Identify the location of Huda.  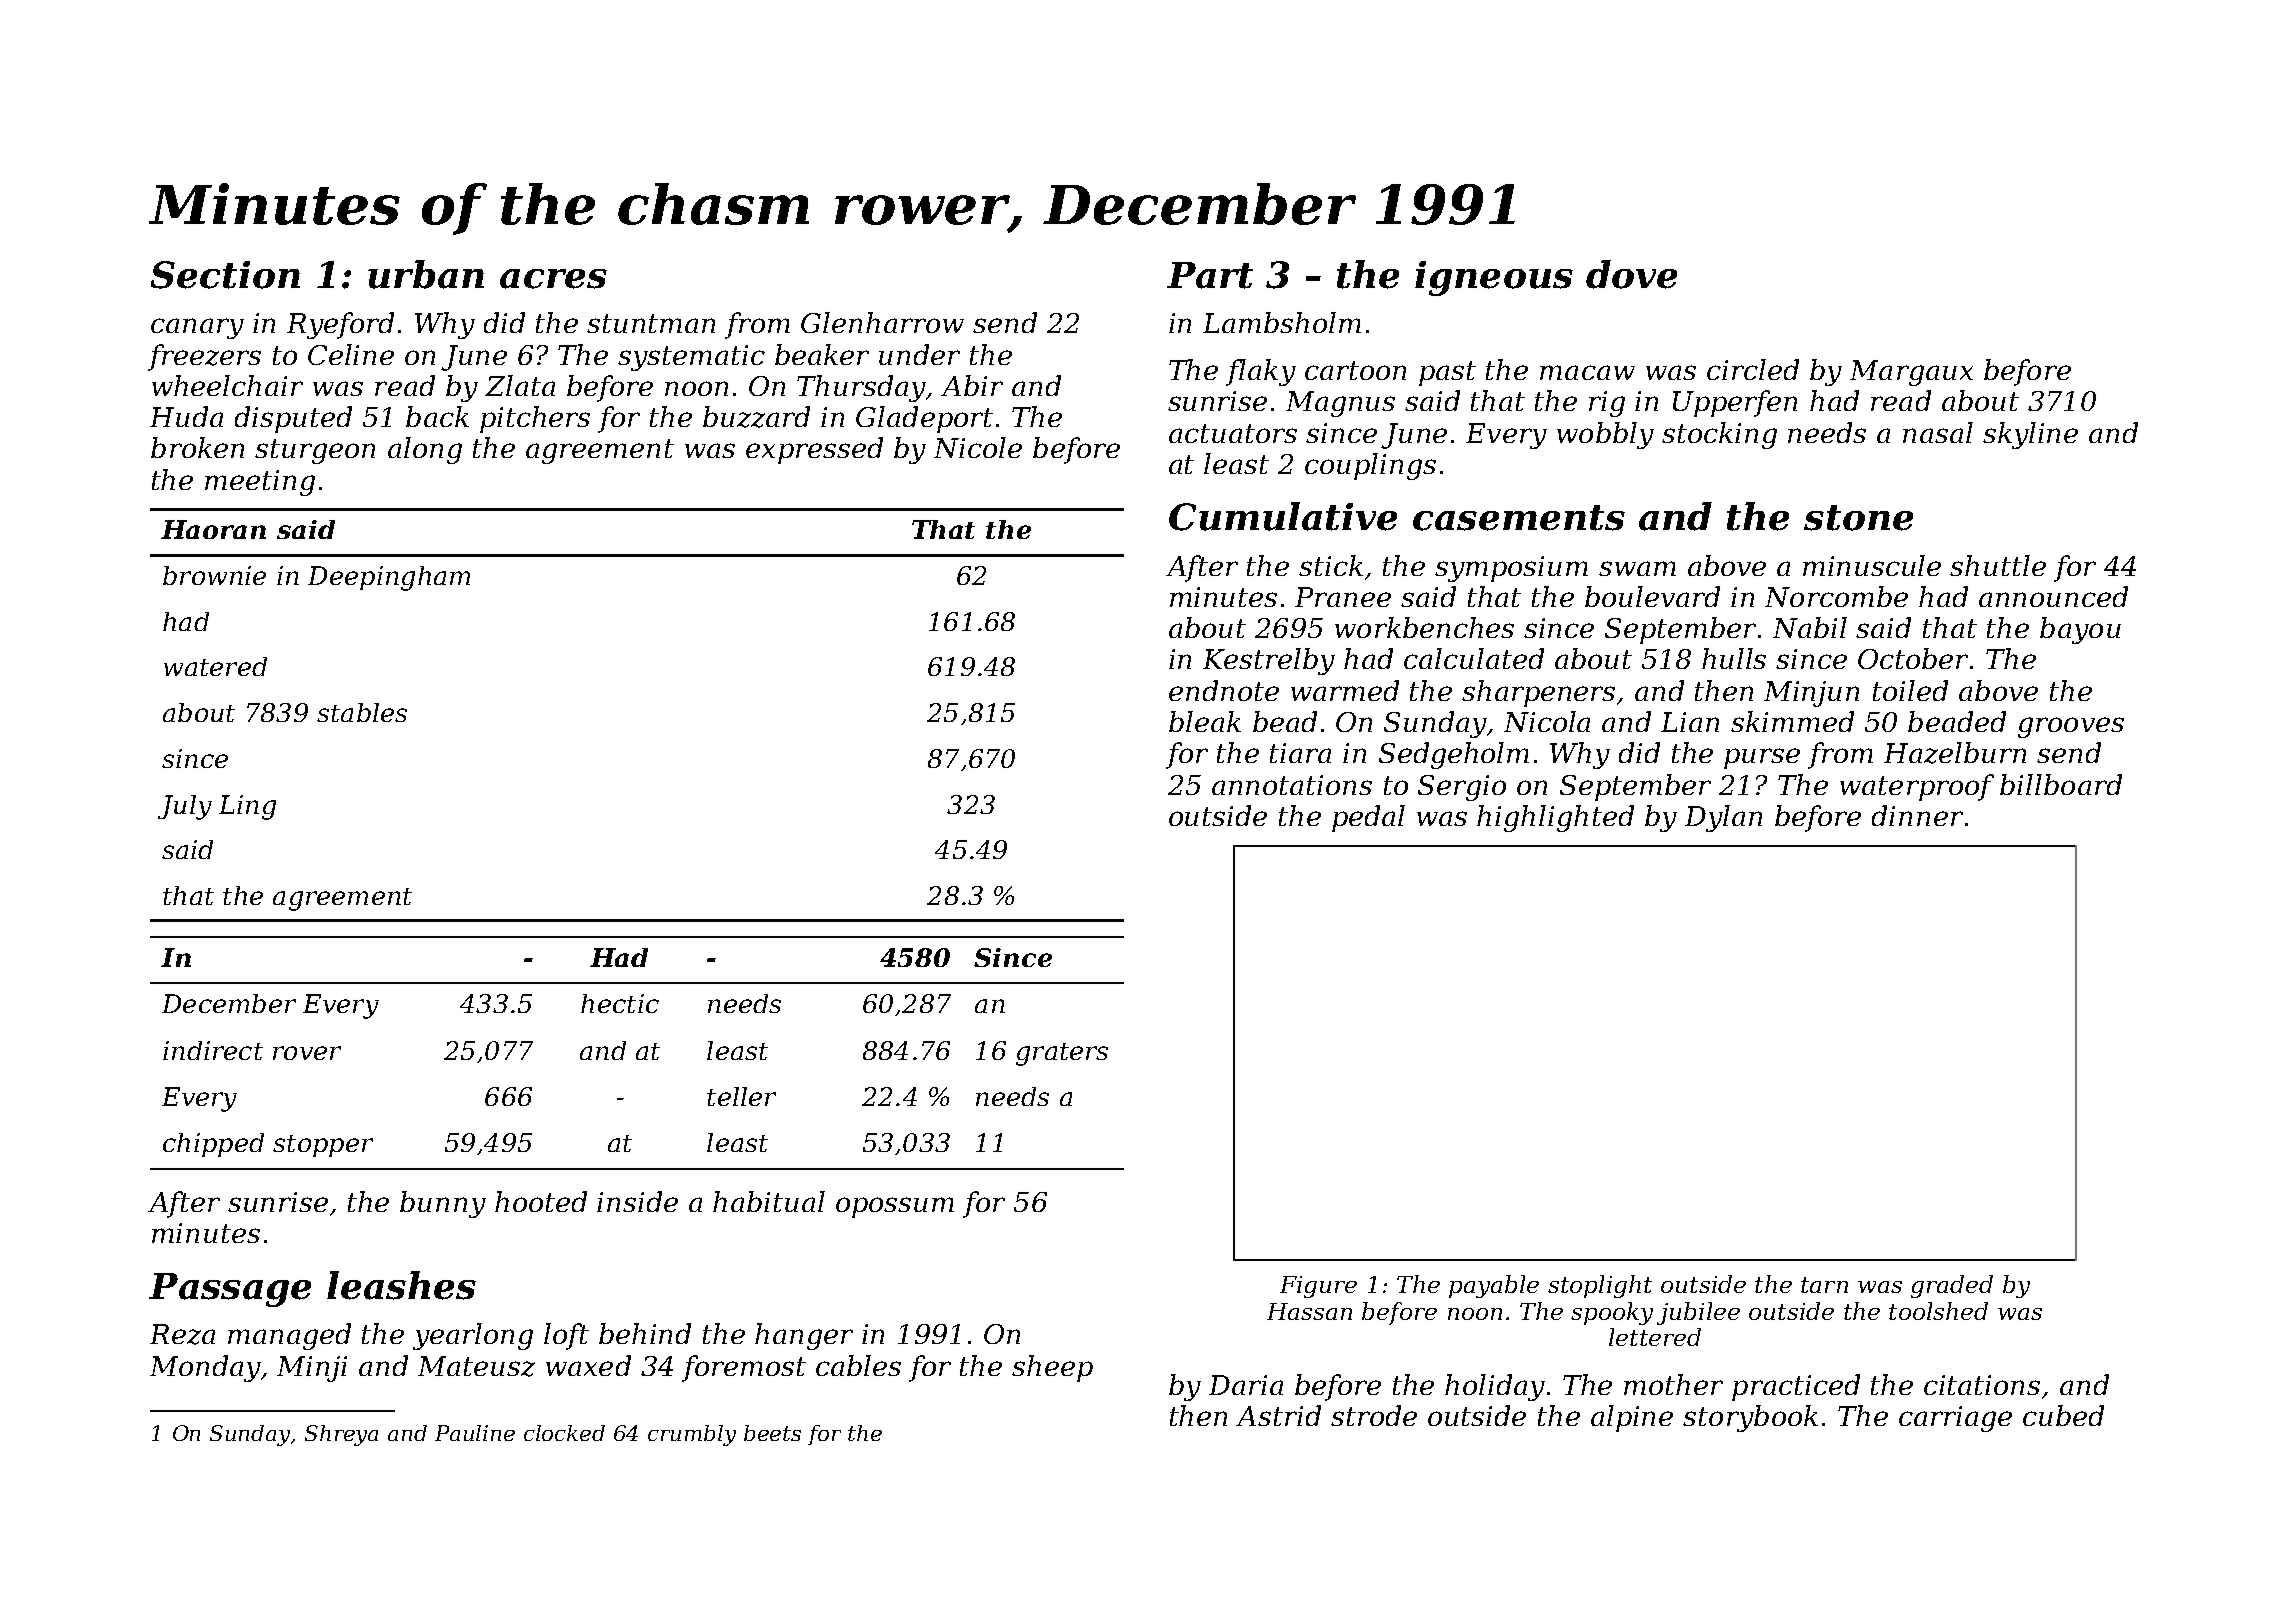
(186, 416).
